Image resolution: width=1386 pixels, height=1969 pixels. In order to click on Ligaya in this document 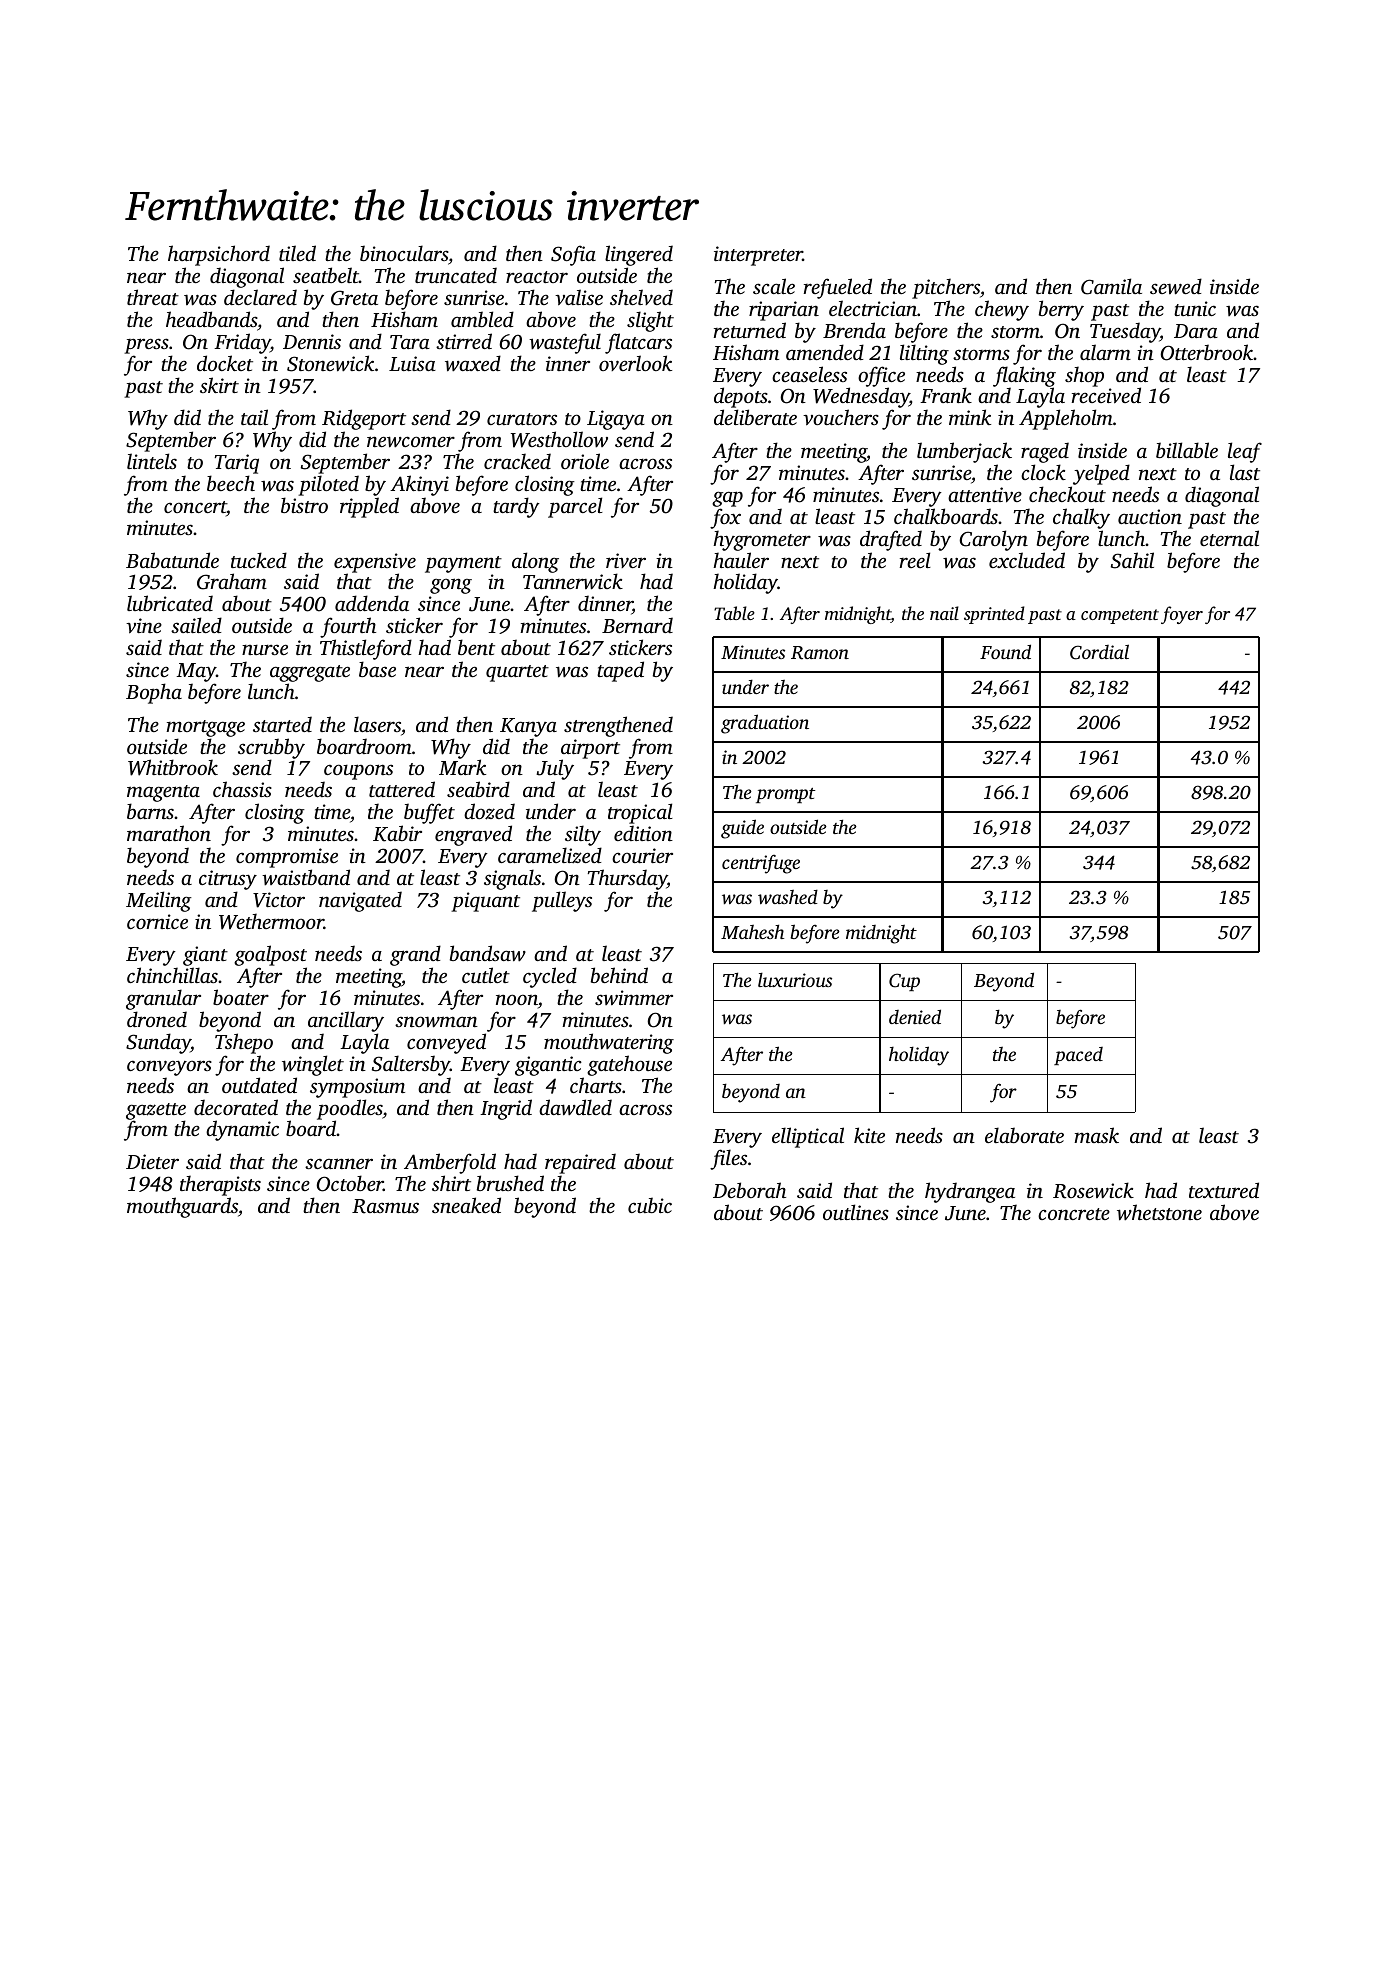, I will do `click(616, 420)`.
